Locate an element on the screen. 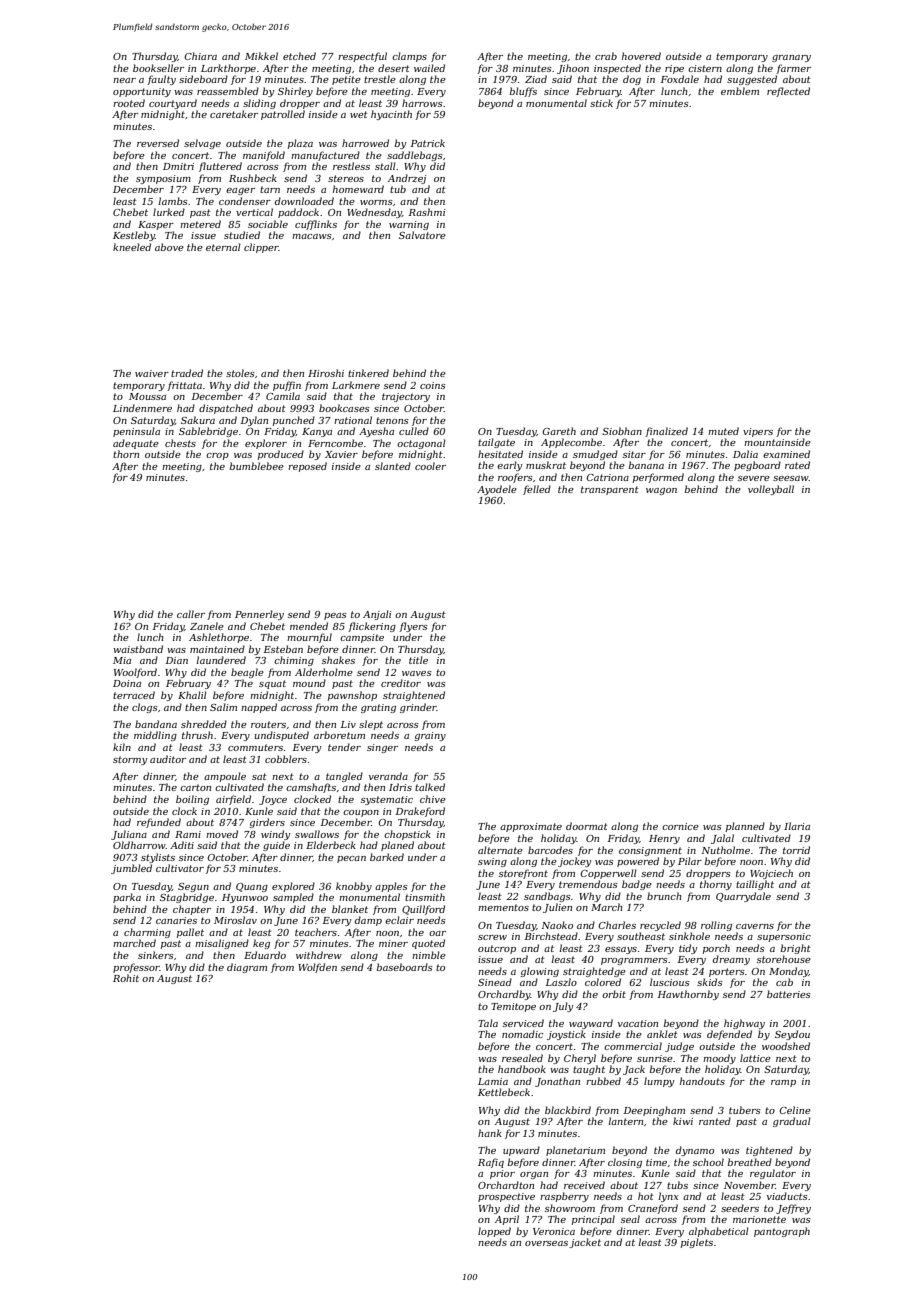 The image size is (924, 1308). lopped is located at coordinates (494, 1232).
